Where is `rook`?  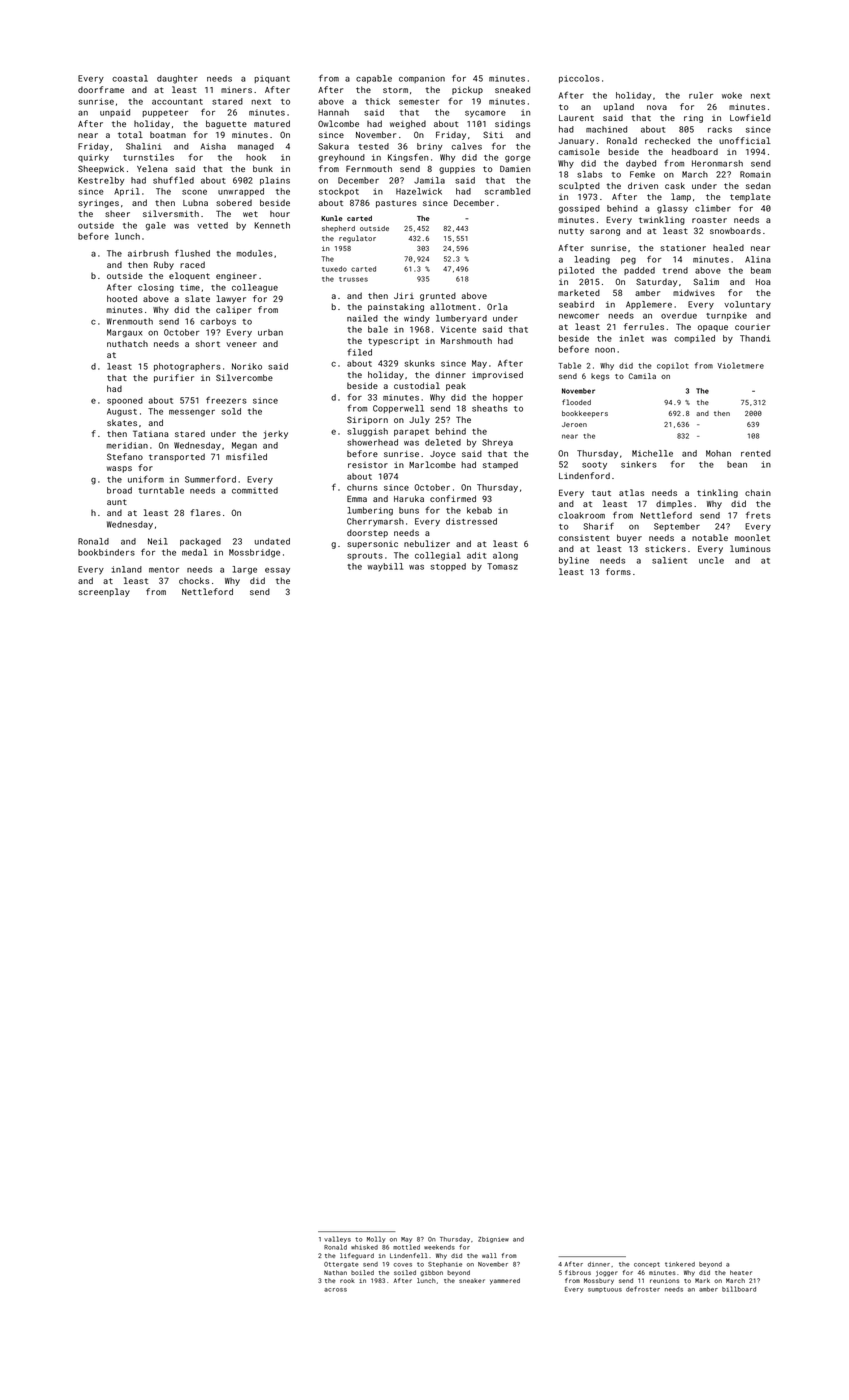 rook is located at coordinates (347, 1280).
